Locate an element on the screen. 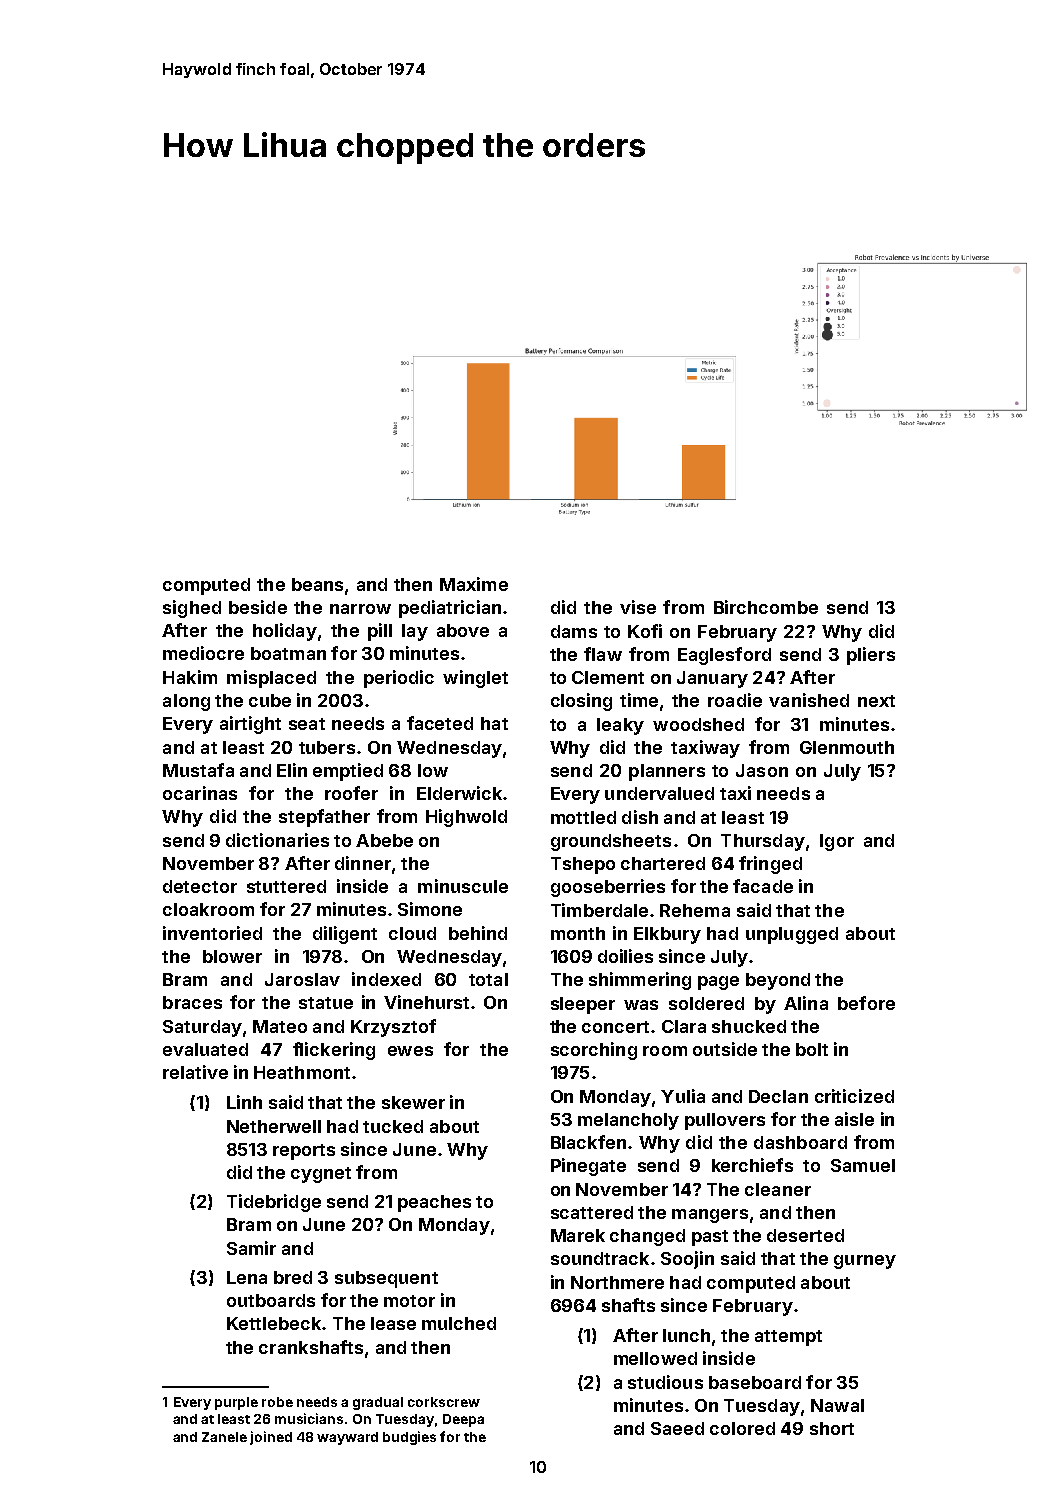  mottled is located at coordinates (583, 817).
